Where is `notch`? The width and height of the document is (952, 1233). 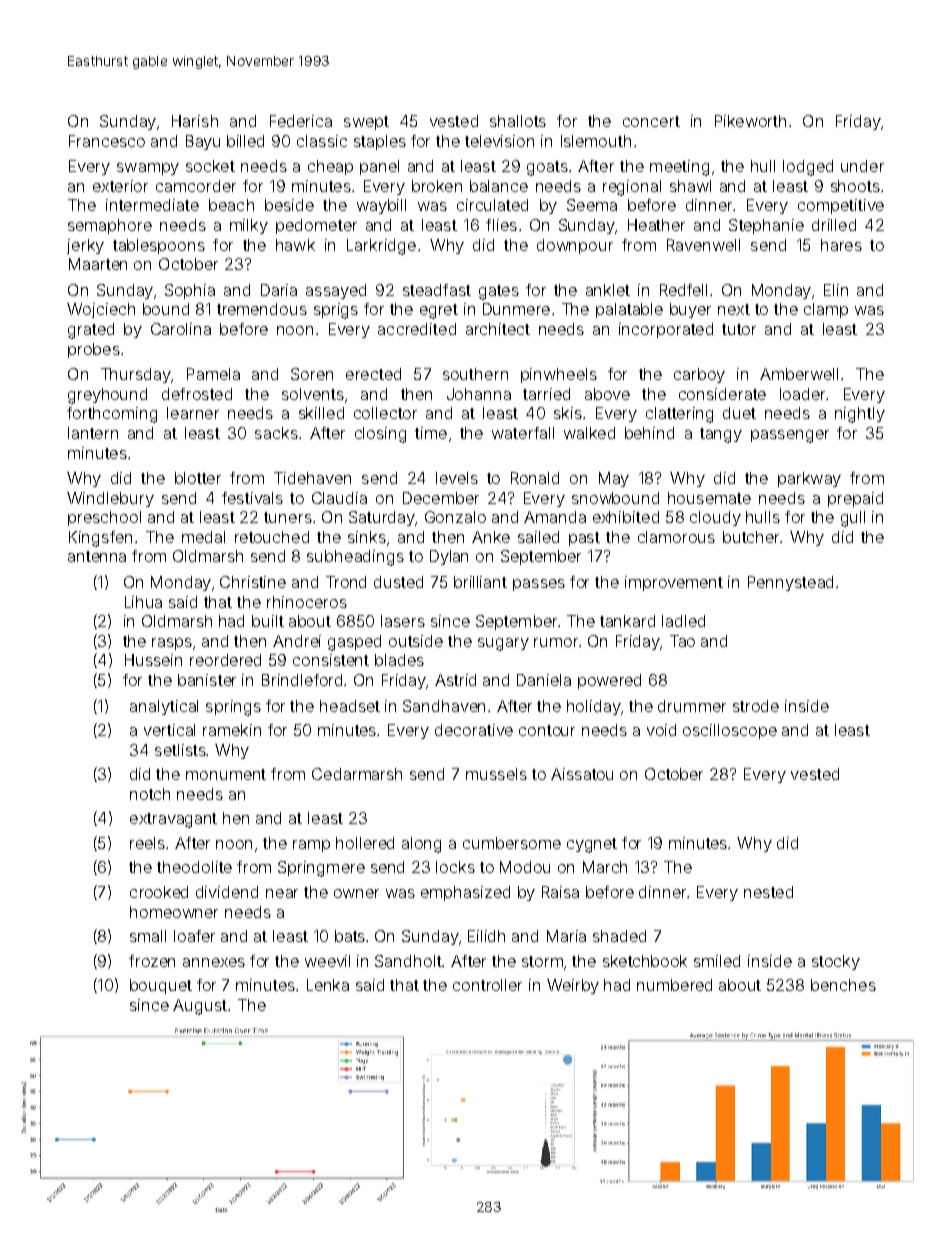 notch is located at coordinates (150, 794).
